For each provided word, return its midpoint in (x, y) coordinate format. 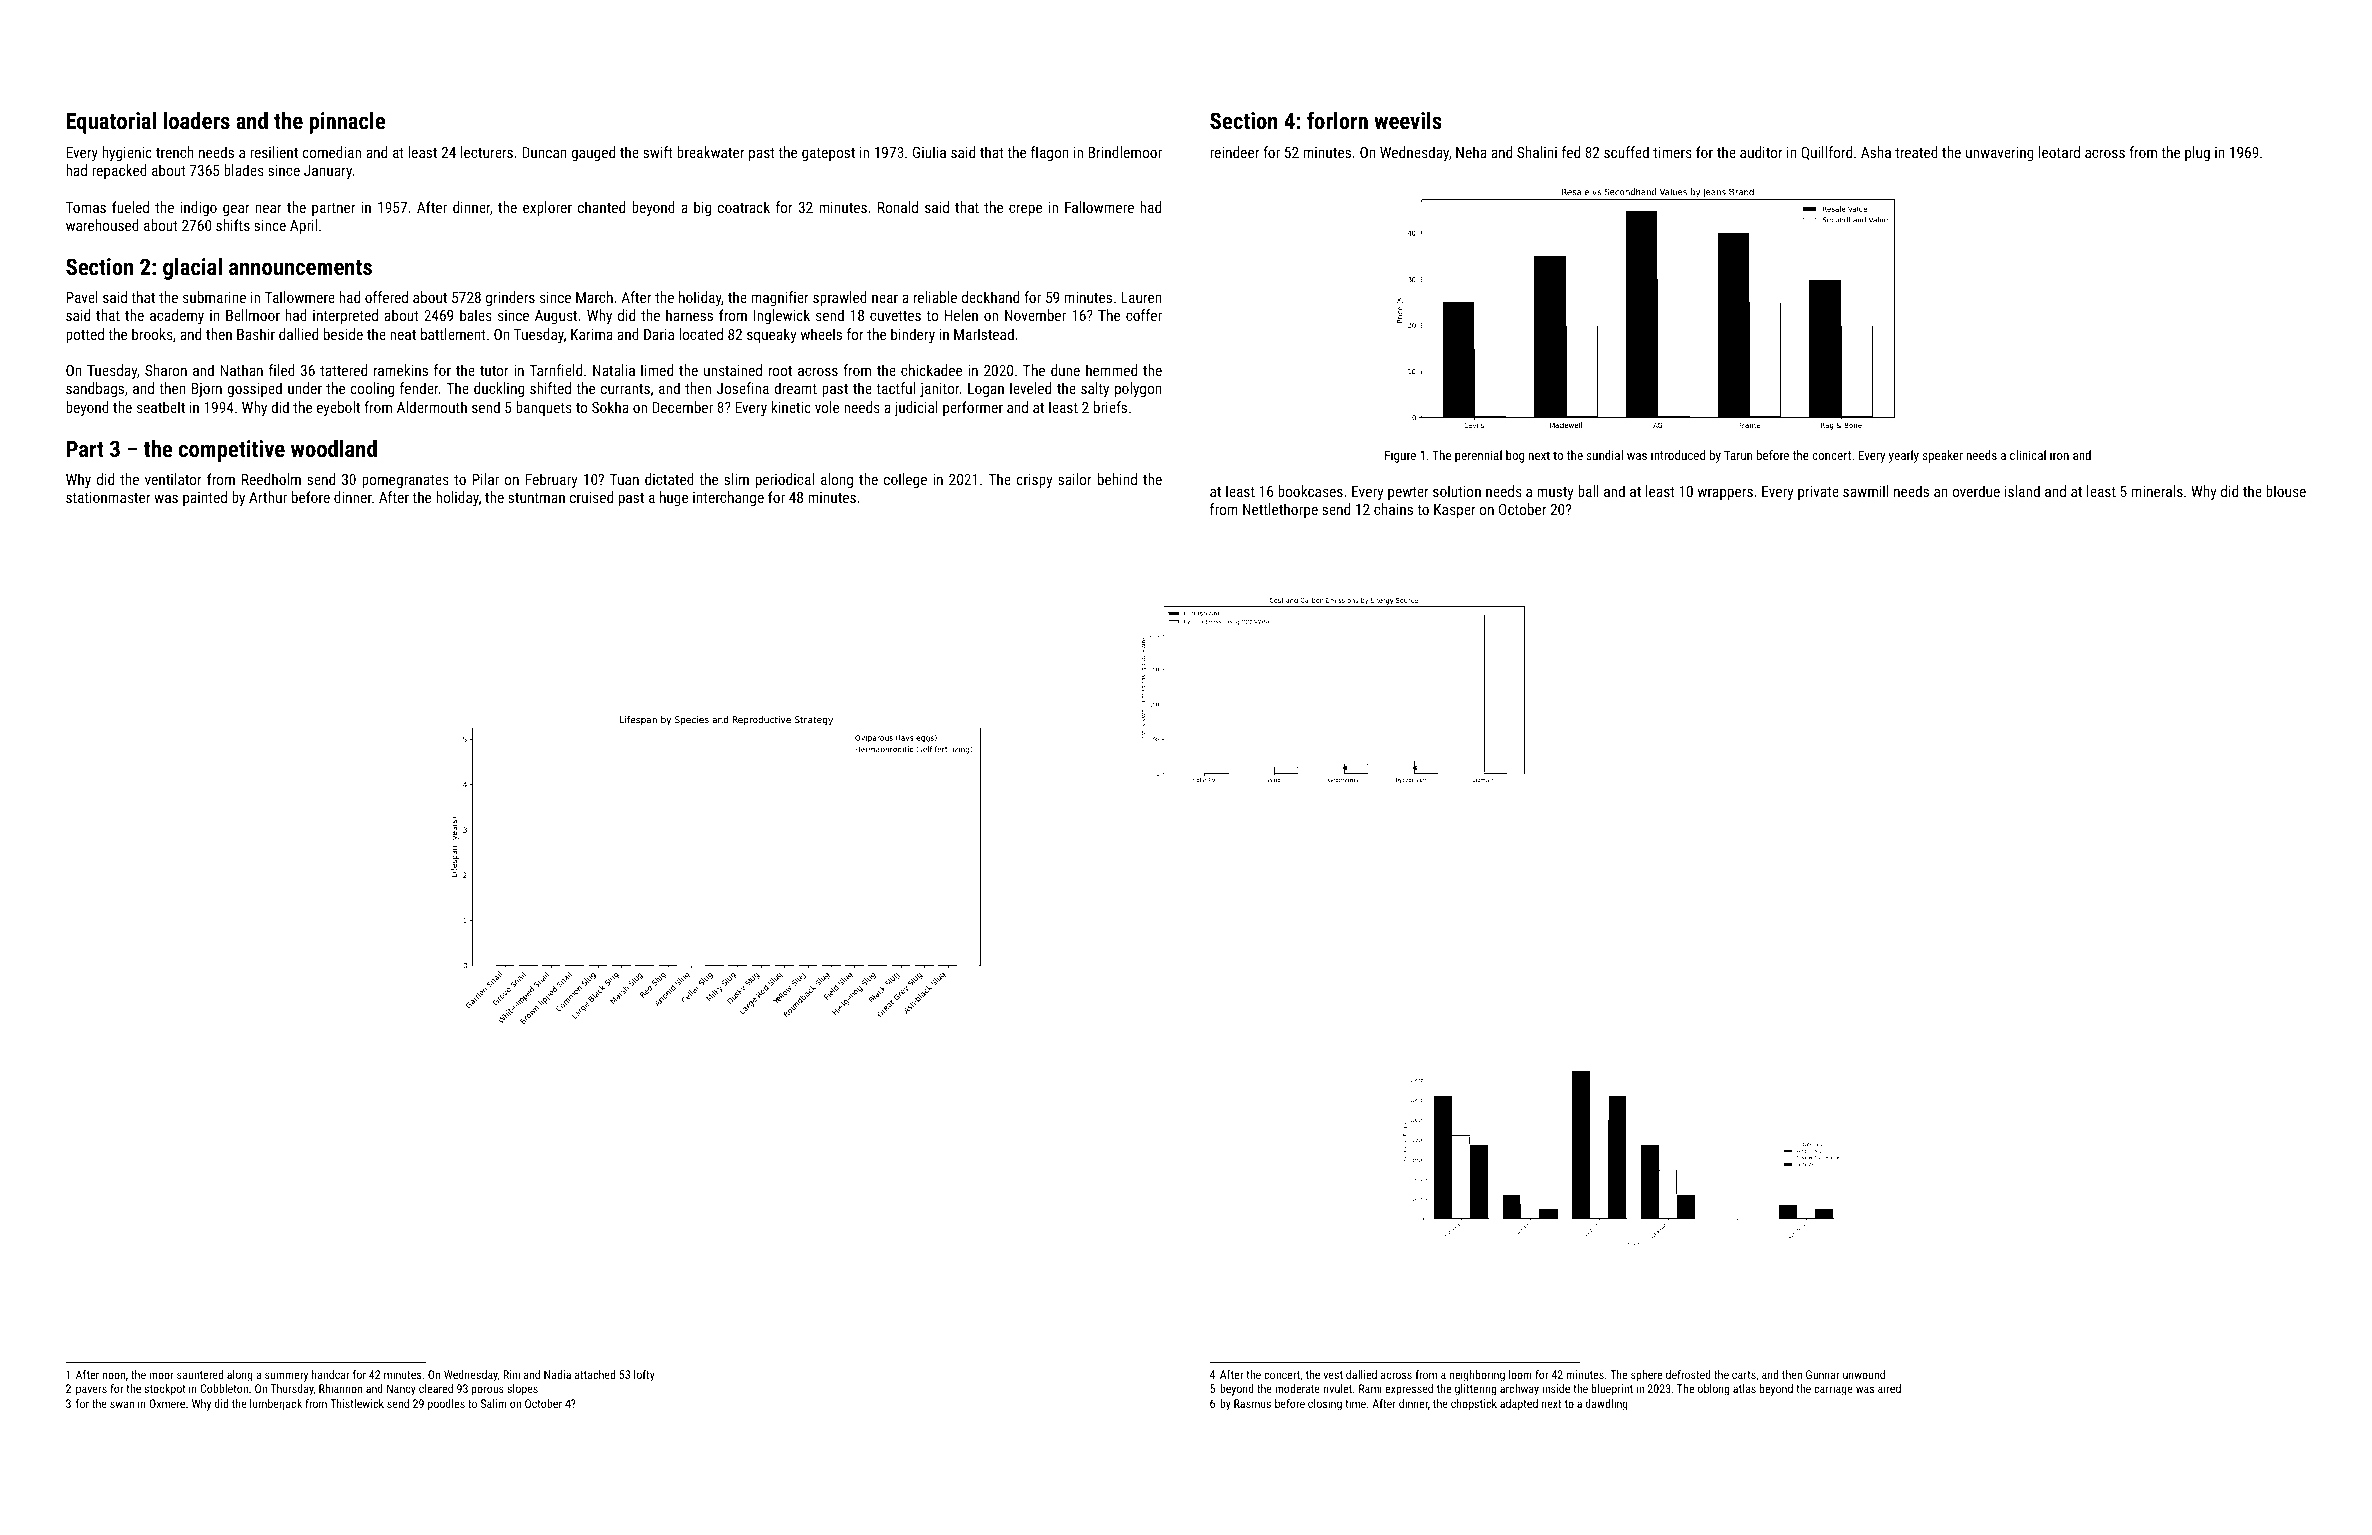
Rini (511, 1374)
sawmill (1866, 491)
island (2022, 491)
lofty (644, 1376)
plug (2197, 153)
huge (674, 498)
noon (114, 1375)
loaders (197, 120)
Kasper (1455, 511)
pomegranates (405, 481)
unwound (1864, 1374)
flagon (1050, 153)
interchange (728, 498)
